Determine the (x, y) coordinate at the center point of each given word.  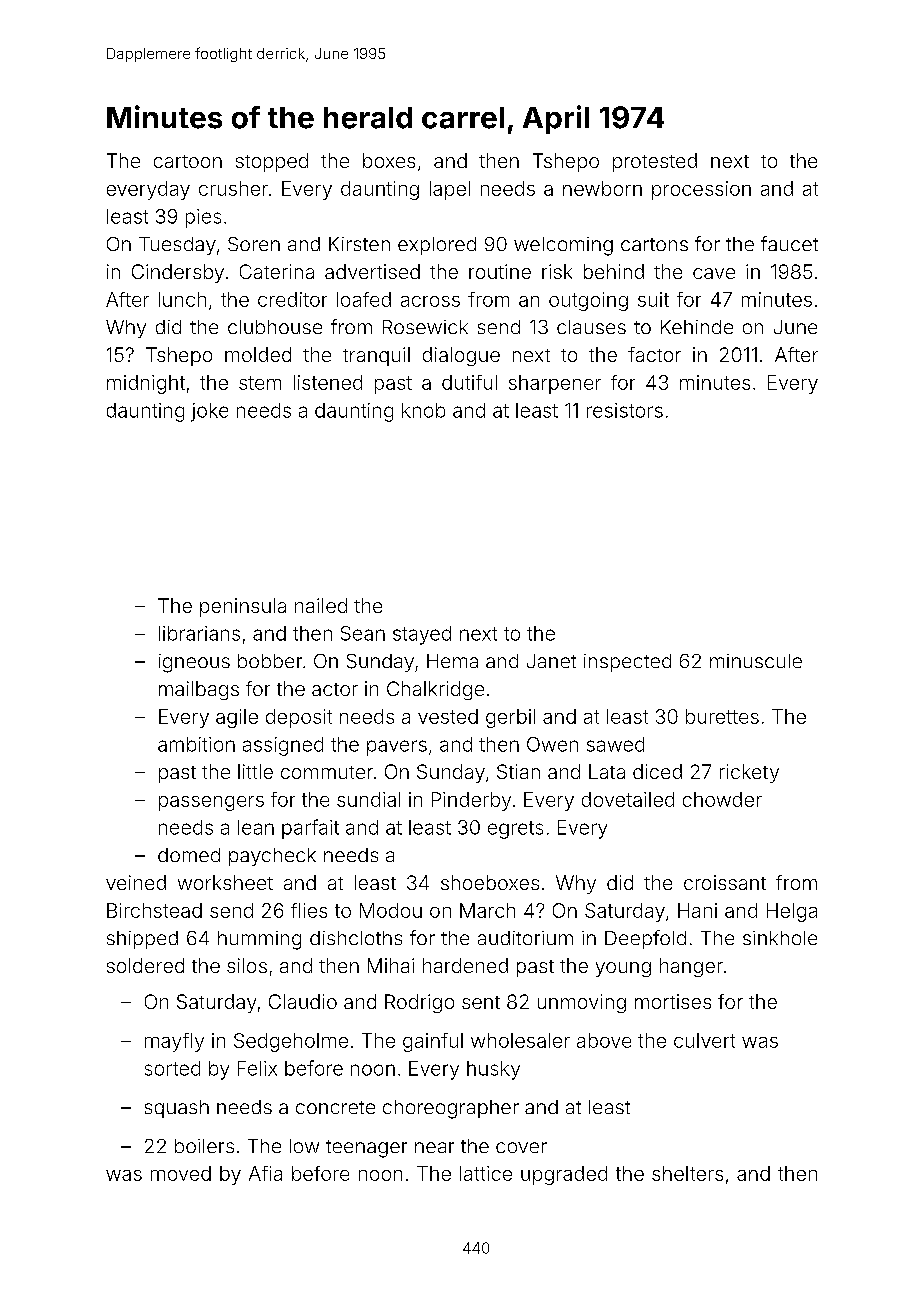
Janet (551, 661)
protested (655, 162)
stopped (272, 162)
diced (657, 771)
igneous (194, 663)
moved (181, 1173)
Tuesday (177, 246)
